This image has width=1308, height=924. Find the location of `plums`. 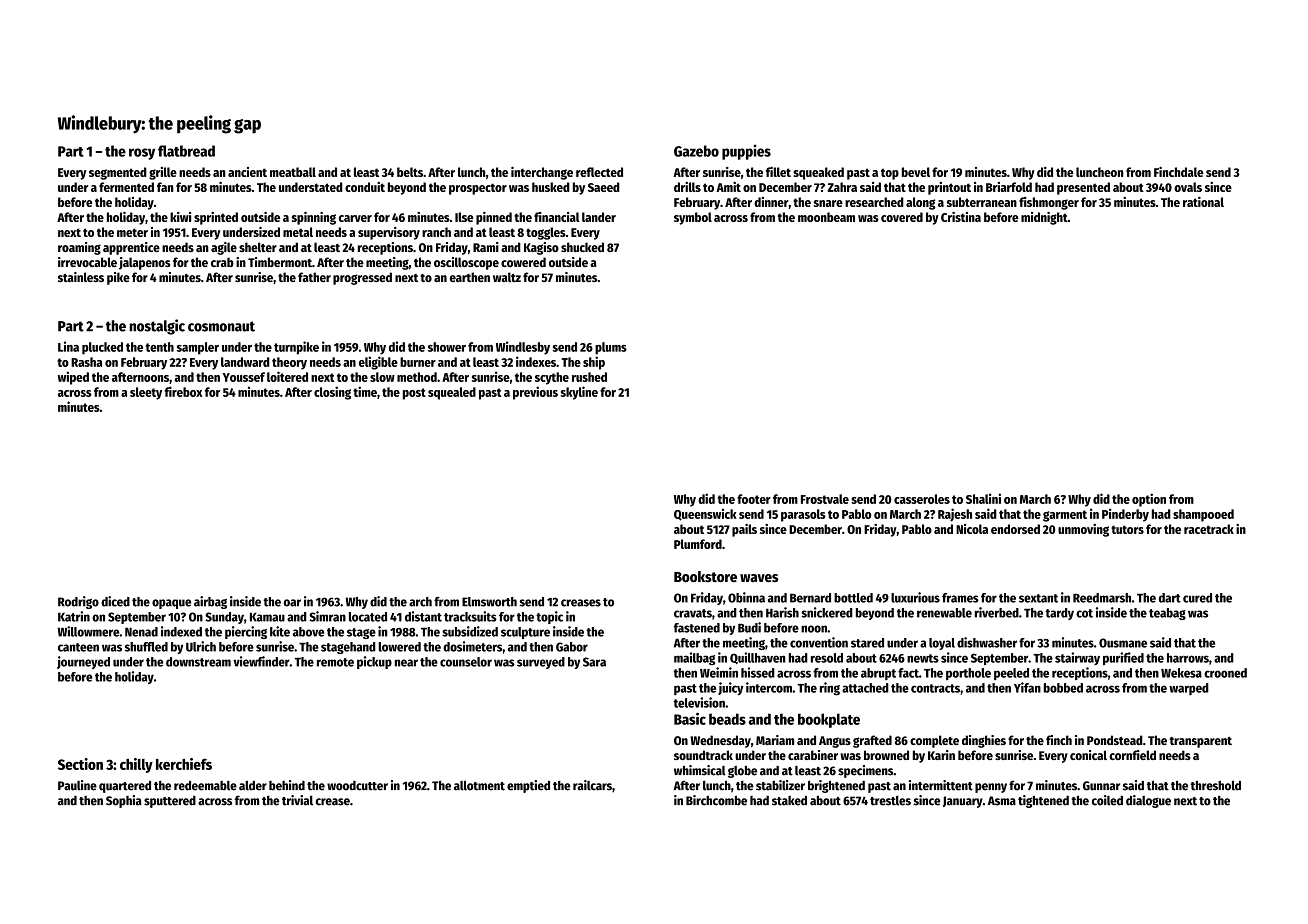

plums is located at coordinates (611, 348).
